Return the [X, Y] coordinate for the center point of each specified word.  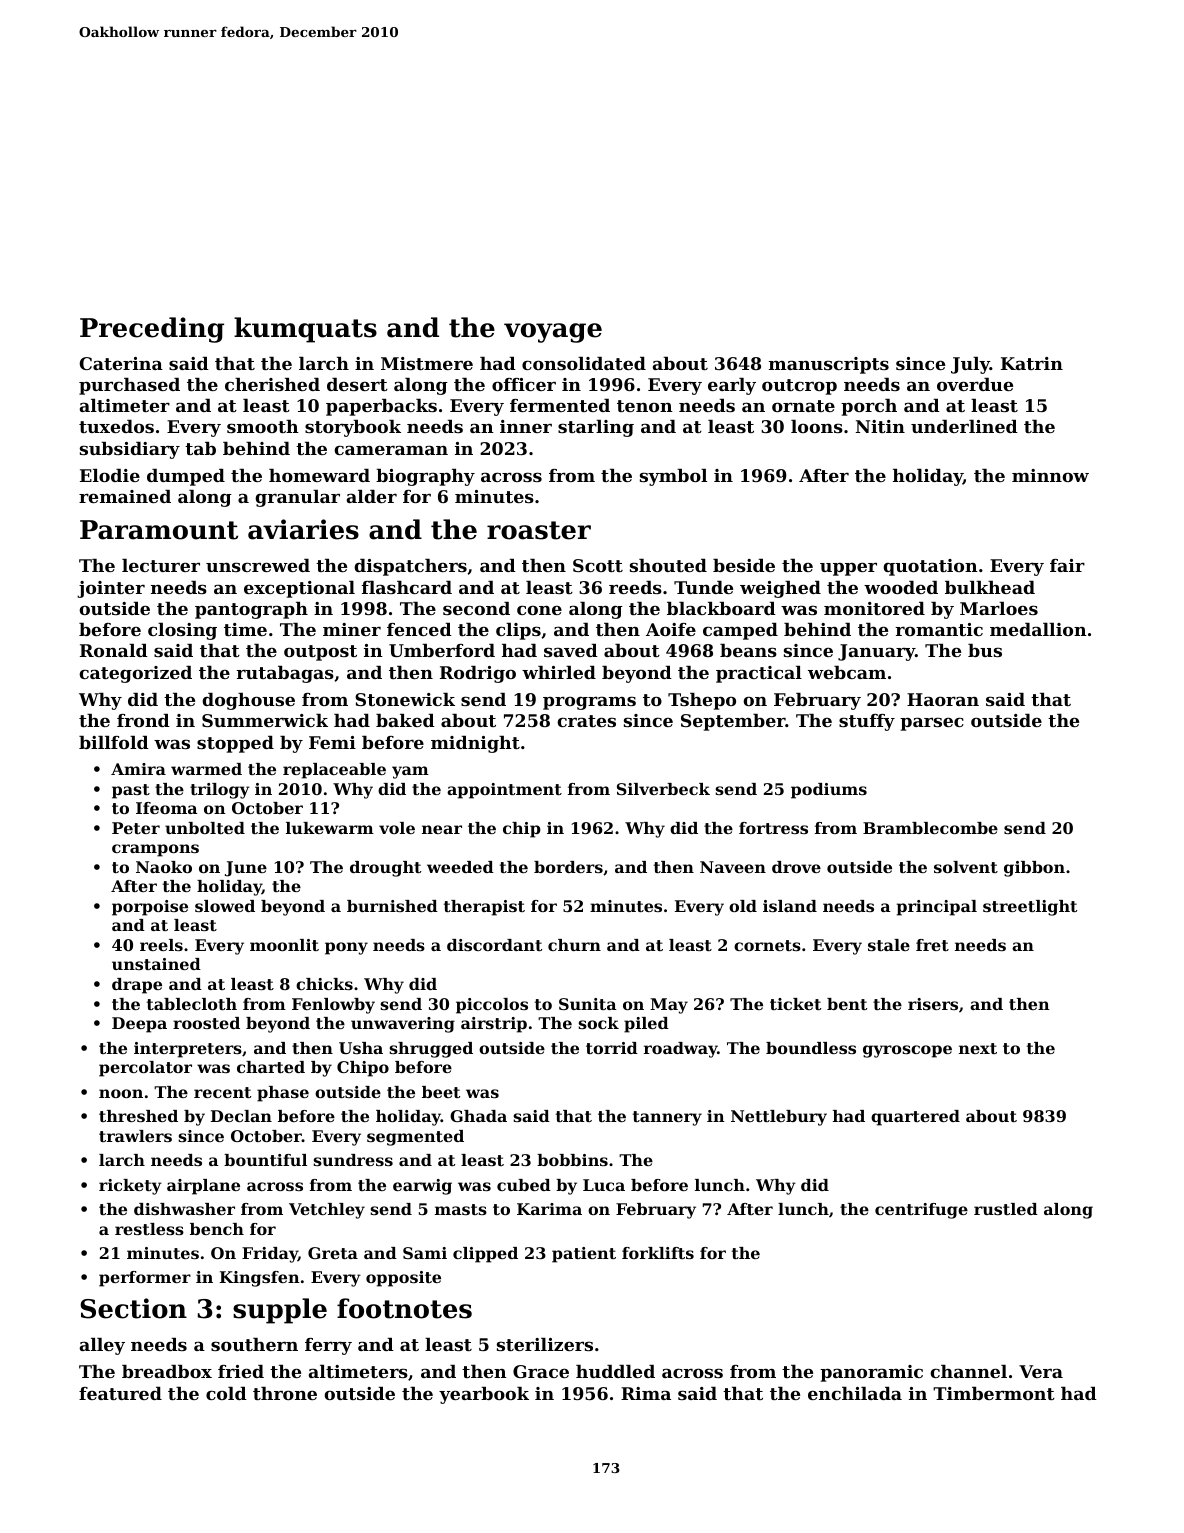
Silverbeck [663, 789]
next [978, 1048]
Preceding [152, 330]
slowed [225, 906]
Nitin [880, 426]
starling [596, 428]
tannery [667, 1118]
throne [285, 1393]
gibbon [1034, 869]
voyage [553, 333]
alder [372, 496]
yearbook [484, 1395]
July [970, 365]
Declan [241, 1116]
